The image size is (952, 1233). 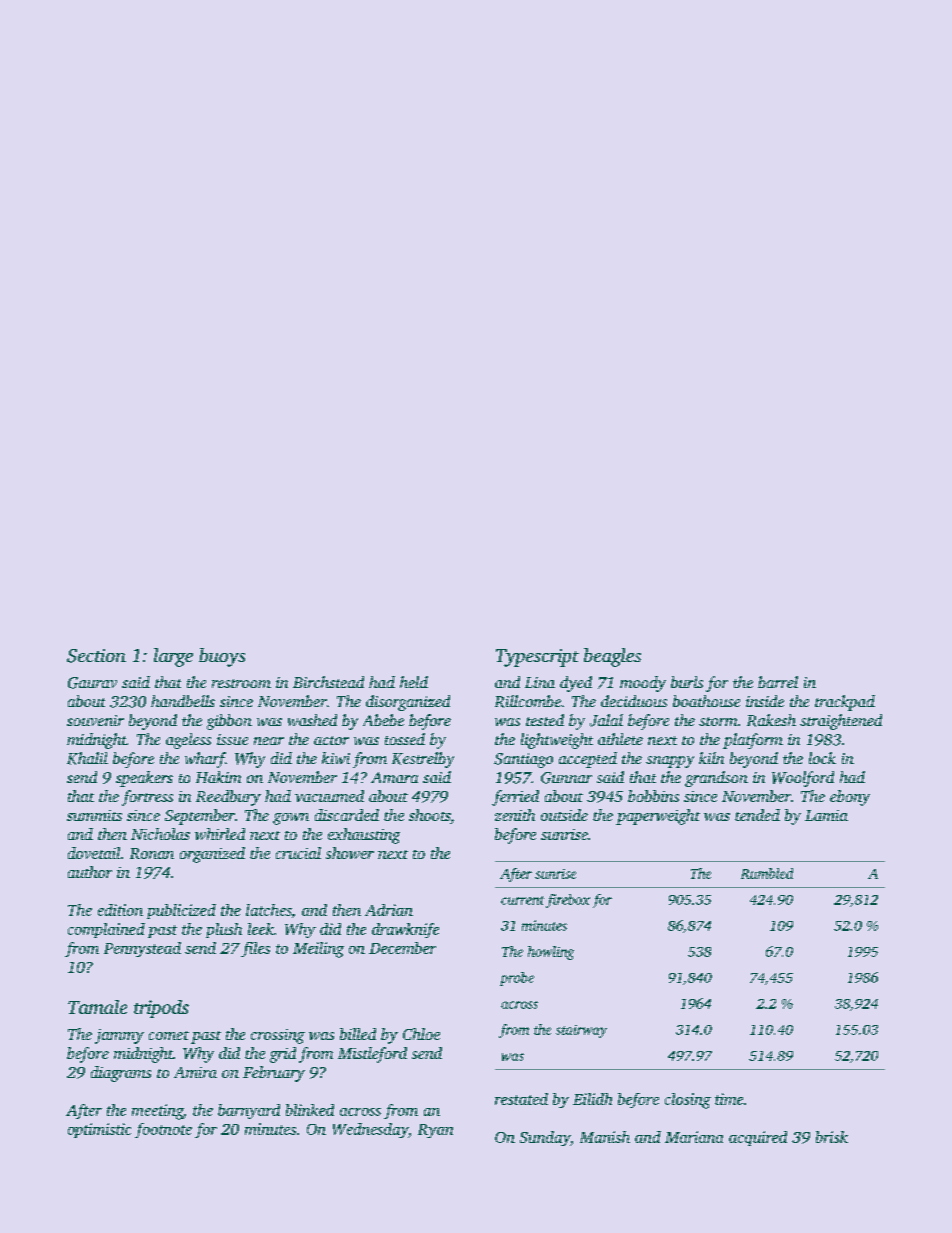 I want to click on Rumbled, so click(x=767, y=873).
